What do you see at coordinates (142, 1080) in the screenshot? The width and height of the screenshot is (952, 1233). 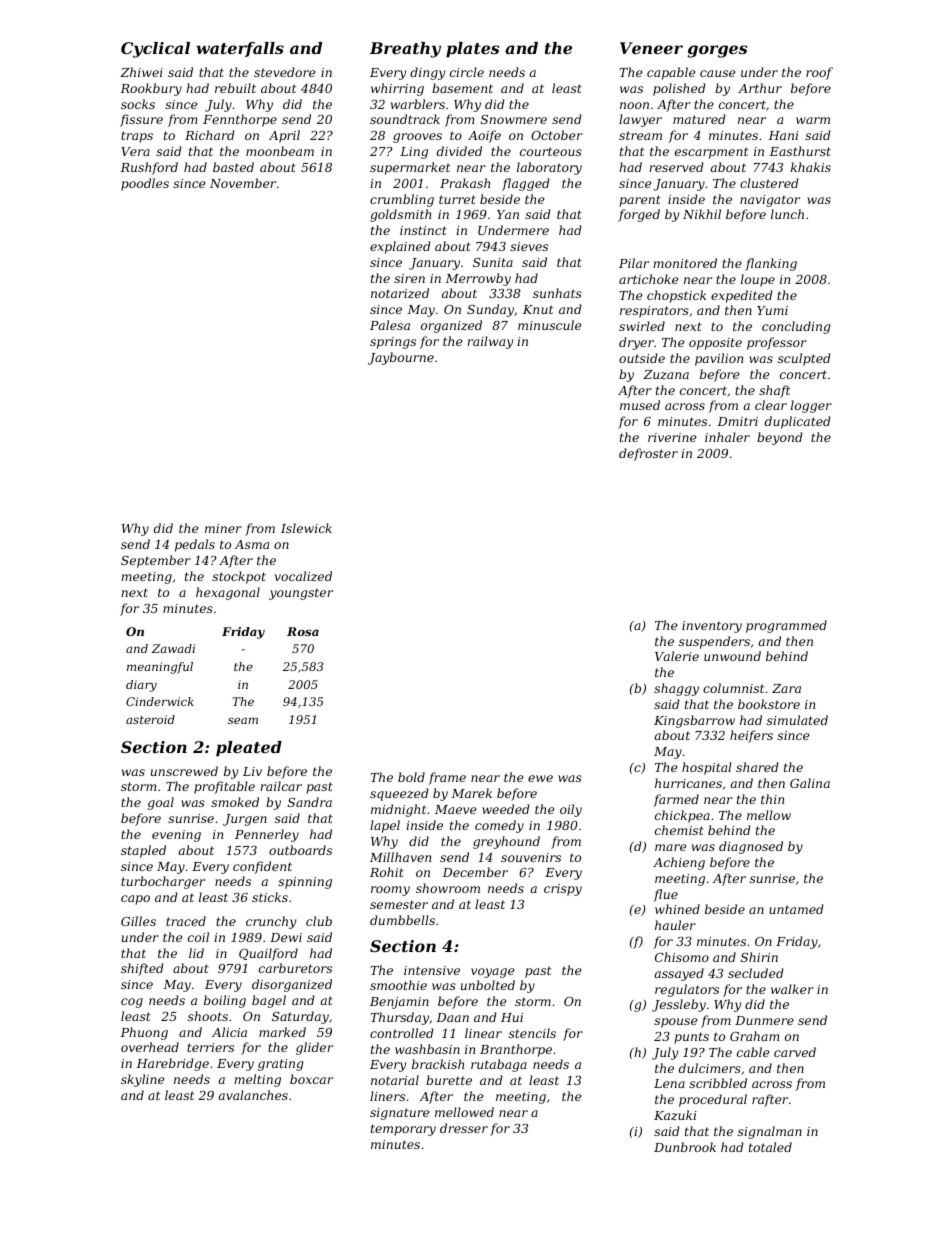 I see `skyline` at bounding box center [142, 1080].
